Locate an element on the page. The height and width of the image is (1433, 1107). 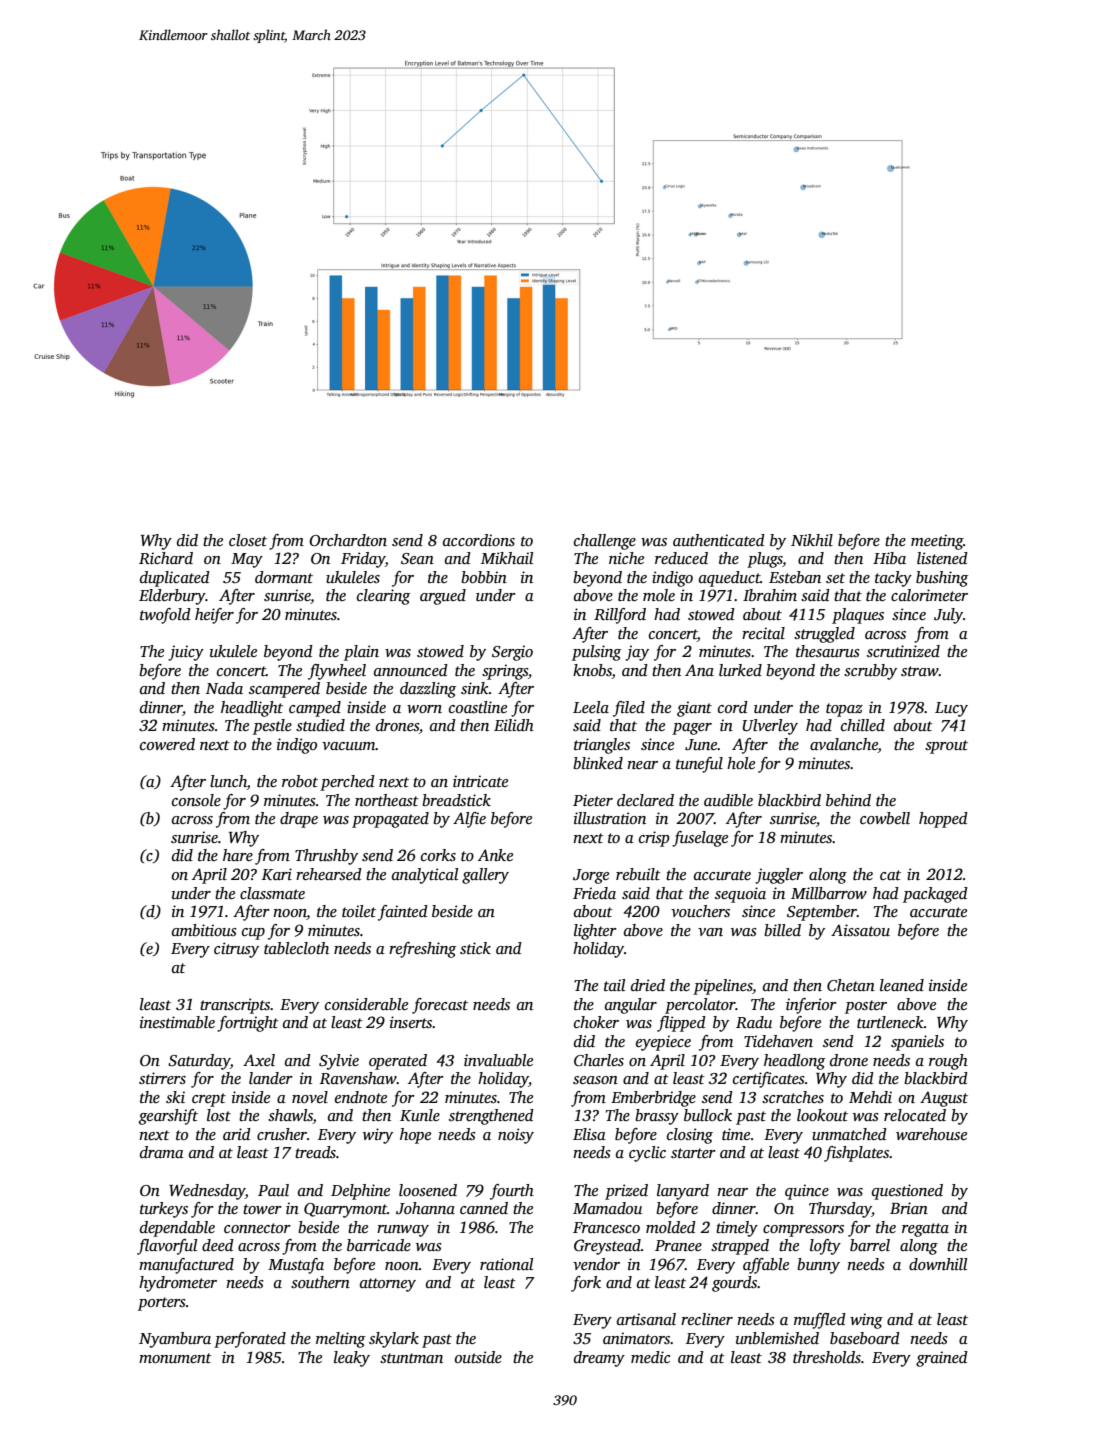
meeting is located at coordinates (937, 542).
